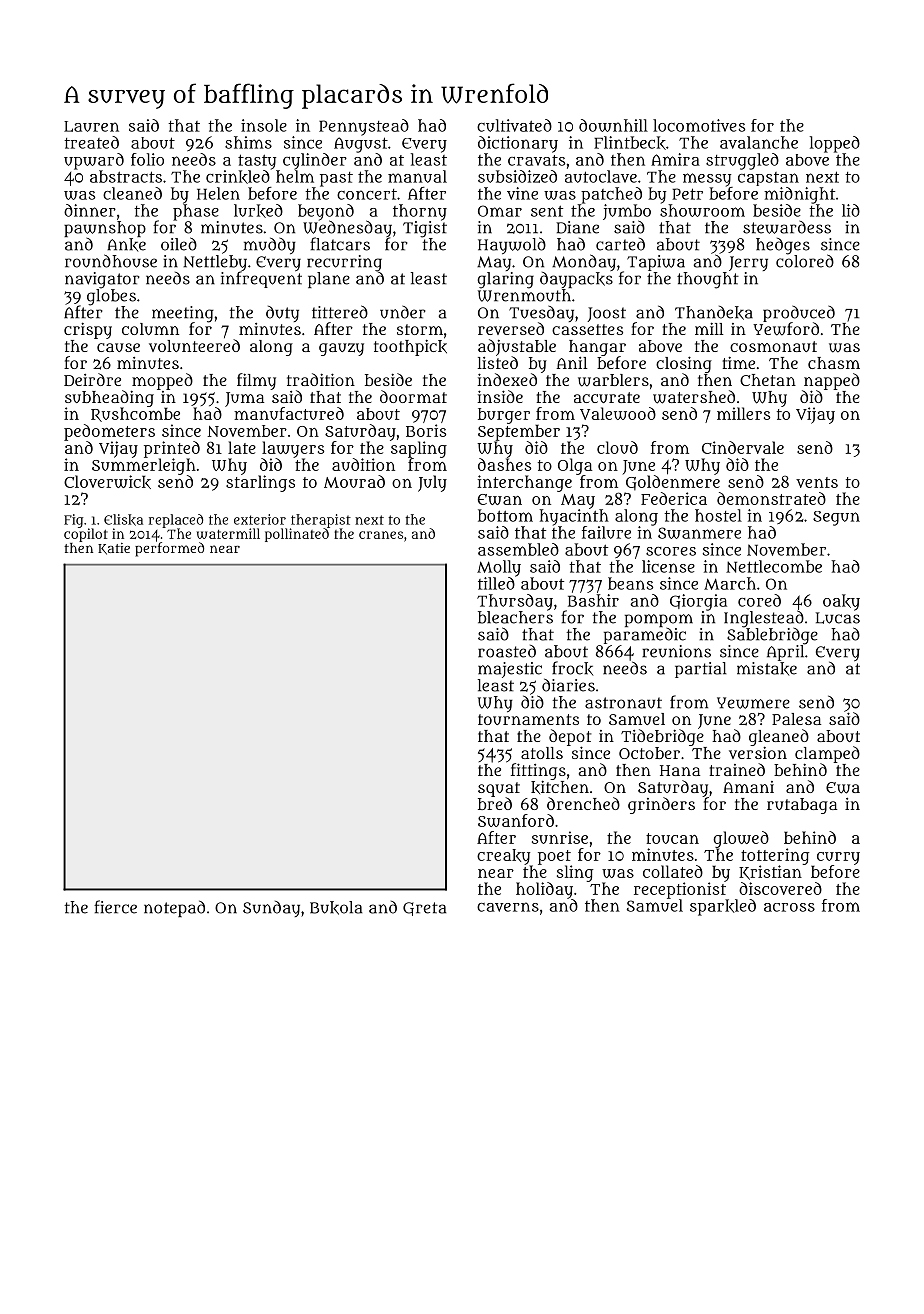  I want to click on curry, so click(838, 858).
